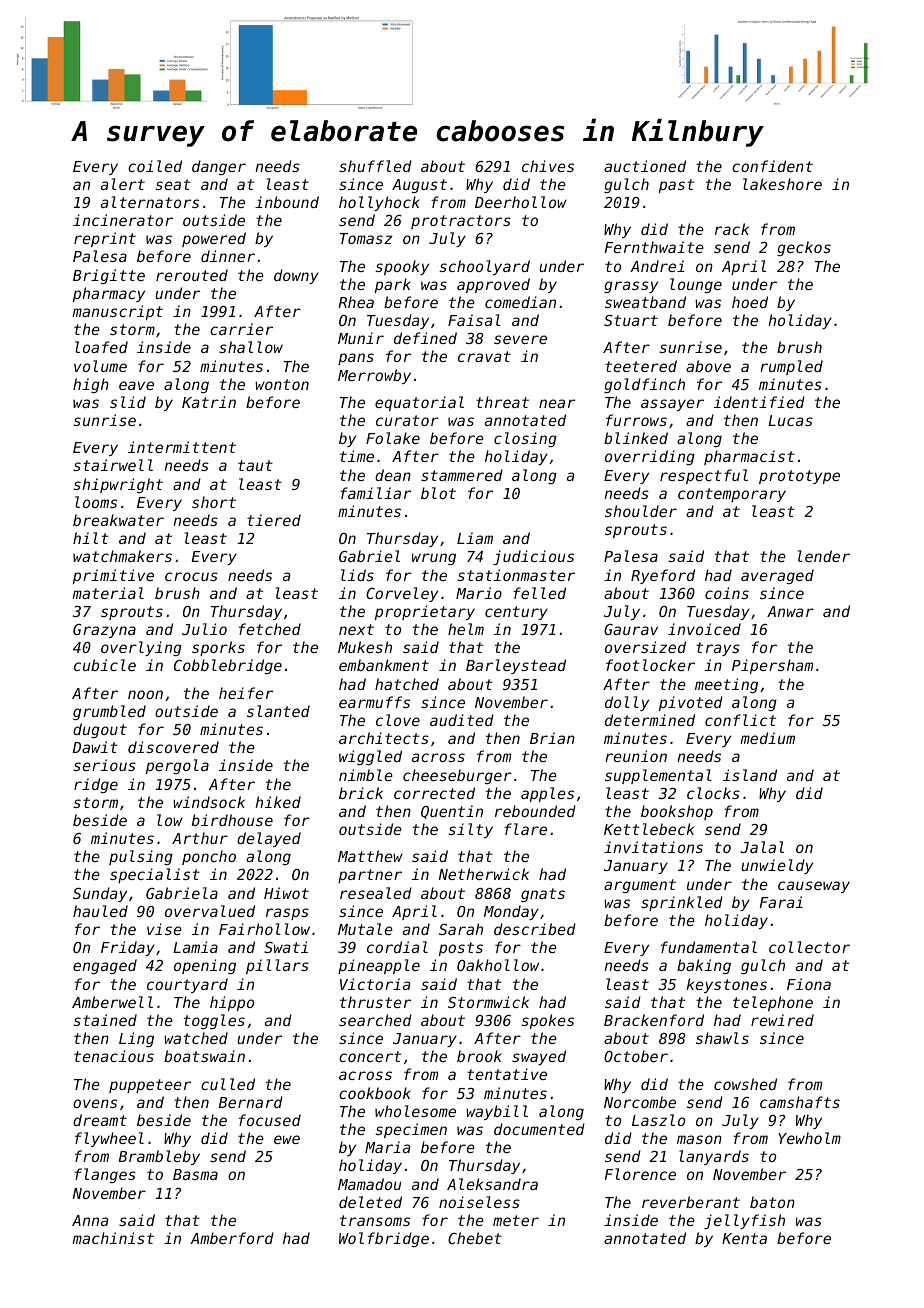 This image has height=1308, width=924. I want to click on baking, so click(704, 966).
